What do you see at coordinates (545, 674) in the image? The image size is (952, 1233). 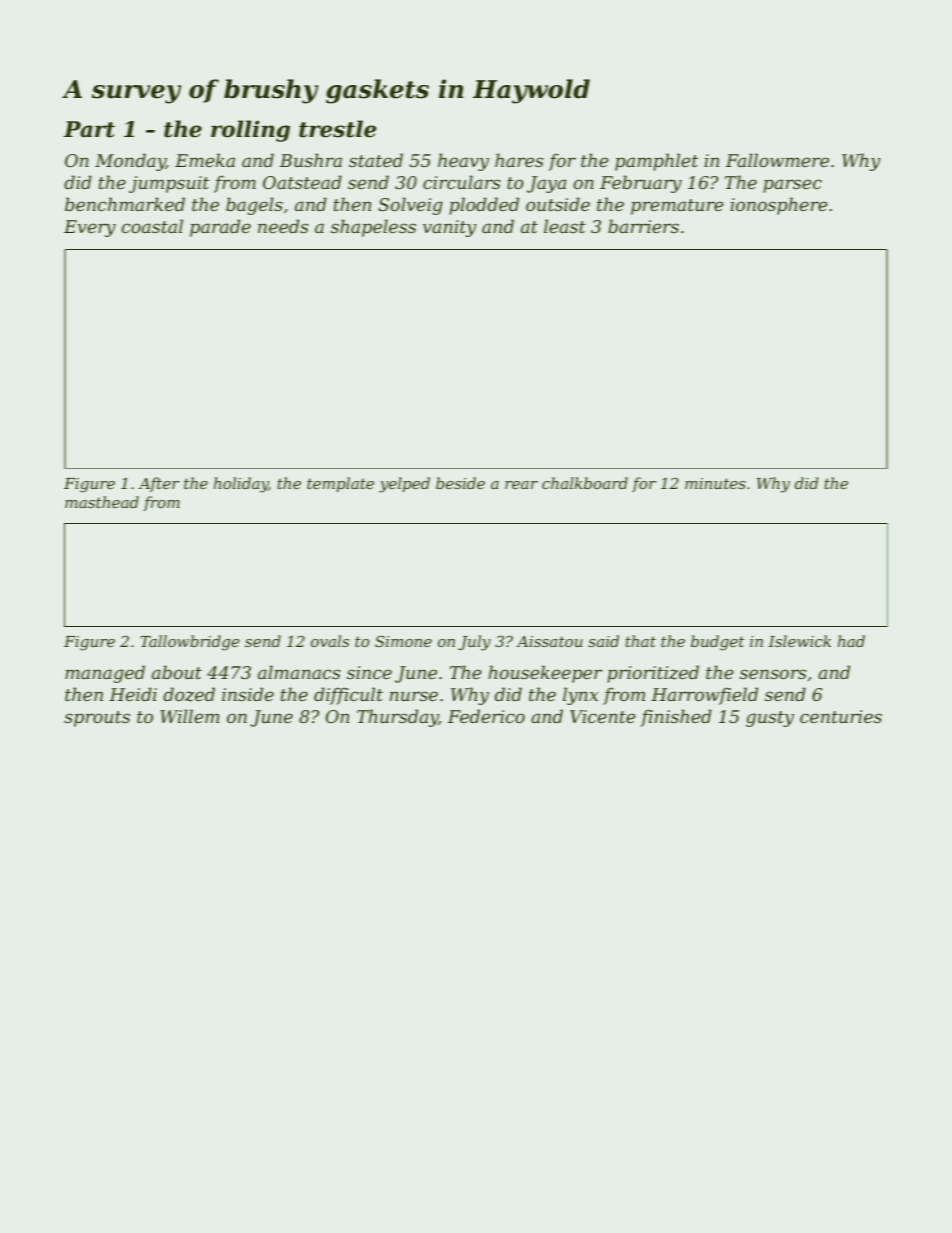 I see `housekeeper` at bounding box center [545, 674].
